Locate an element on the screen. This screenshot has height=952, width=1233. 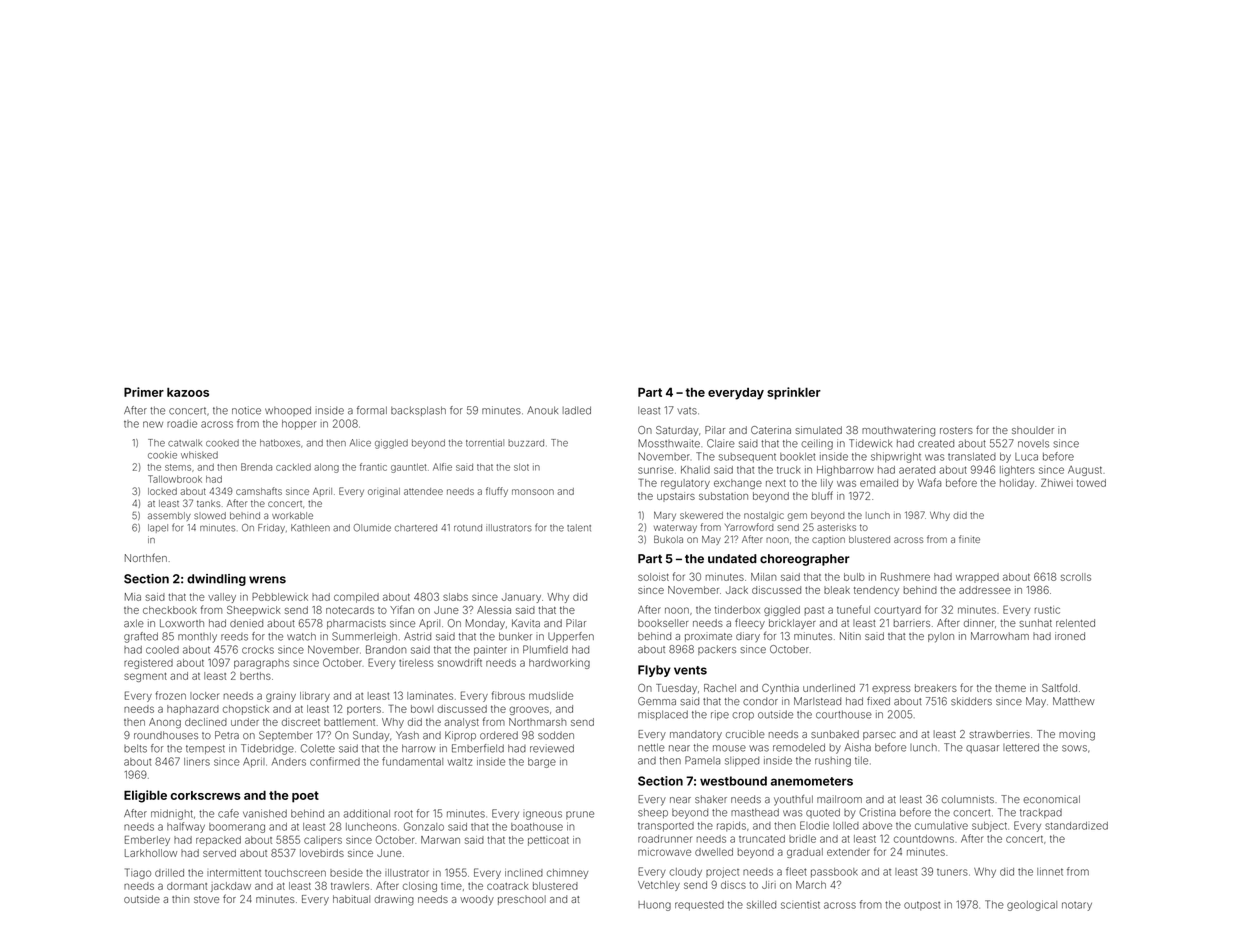
rustic is located at coordinates (1047, 610).
